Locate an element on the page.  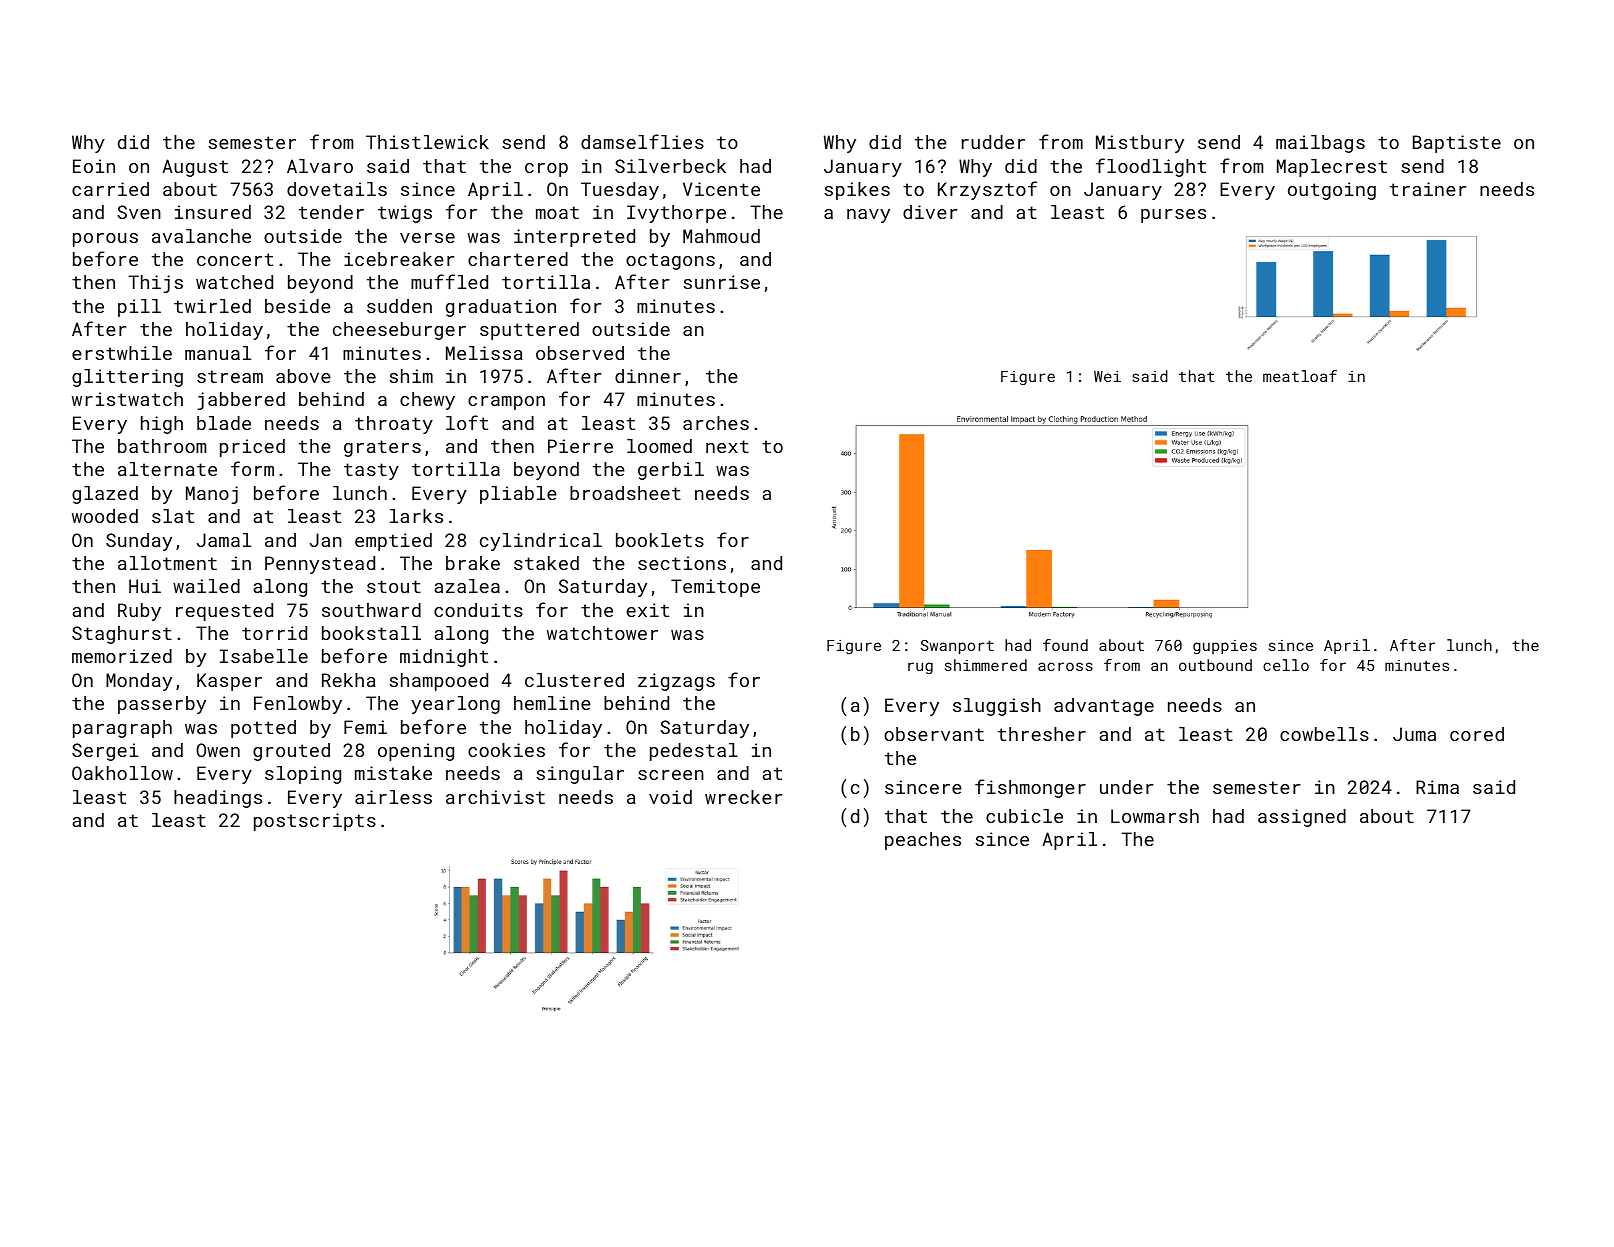
Mistbury is located at coordinates (1140, 144).
